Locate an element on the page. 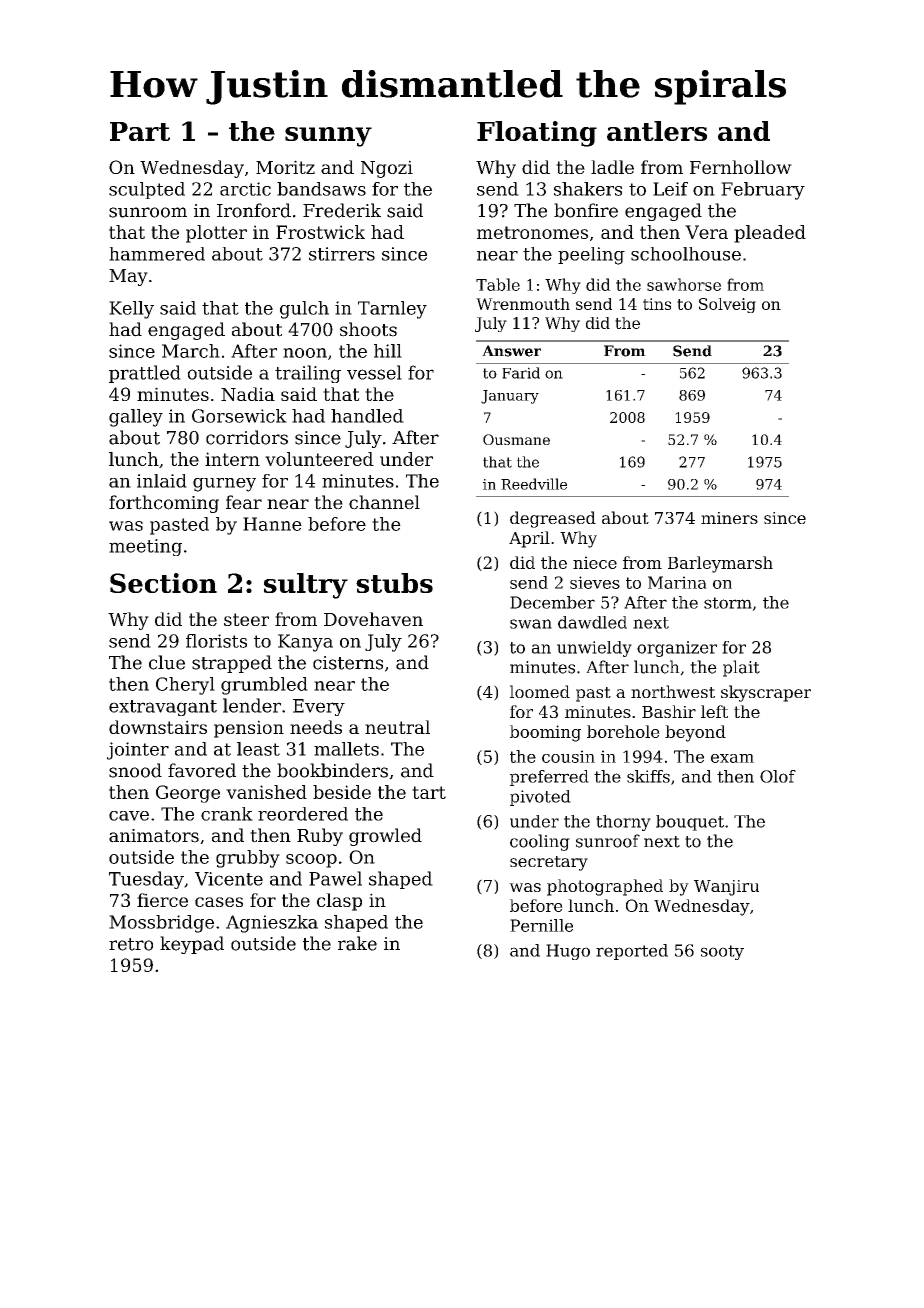 This image has height=1308, width=924. rake is located at coordinates (357, 943).
